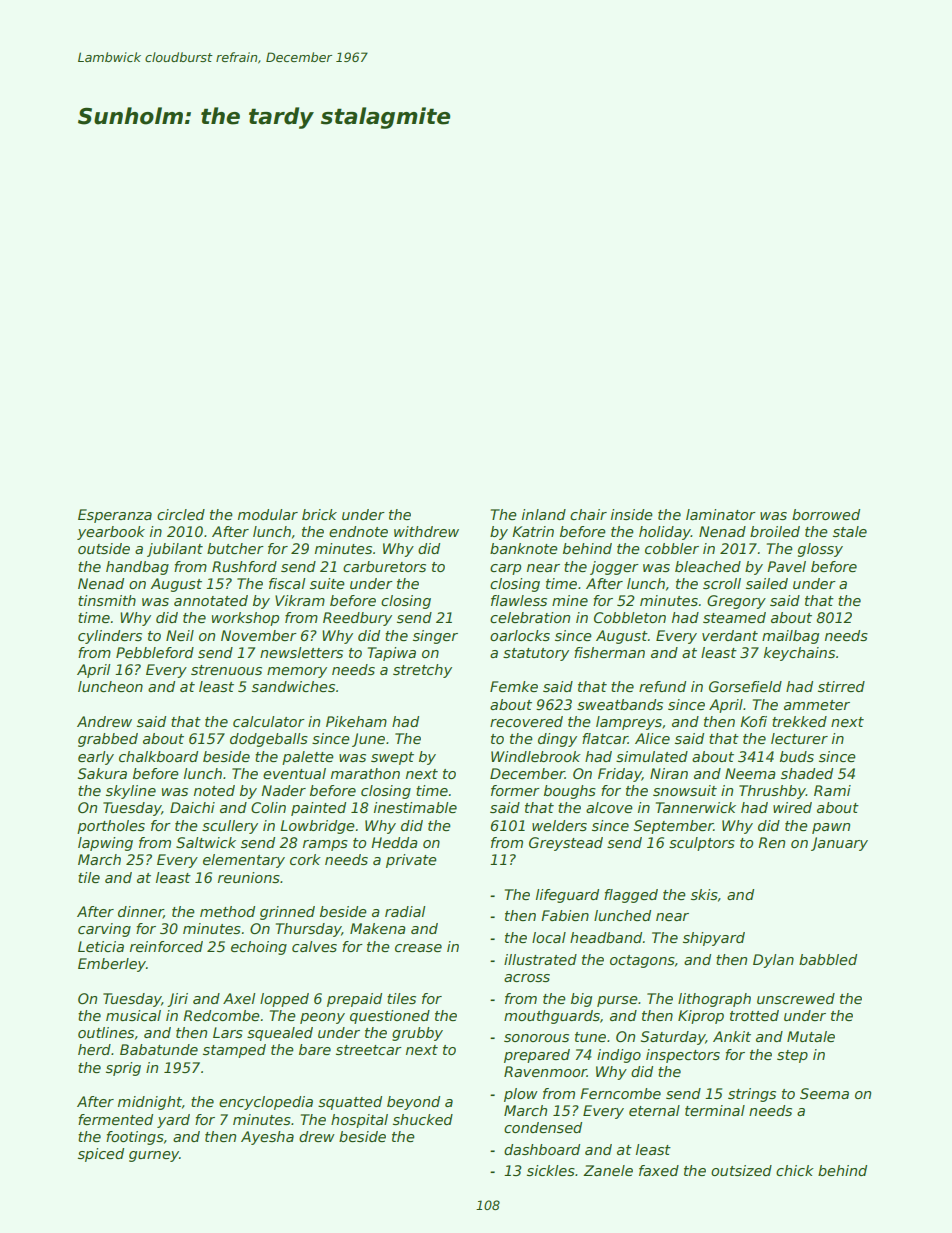 This screenshot has width=952, height=1233. What do you see at coordinates (422, 671) in the screenshot?
I see `stretchy` at bounding box center [422, 671].
